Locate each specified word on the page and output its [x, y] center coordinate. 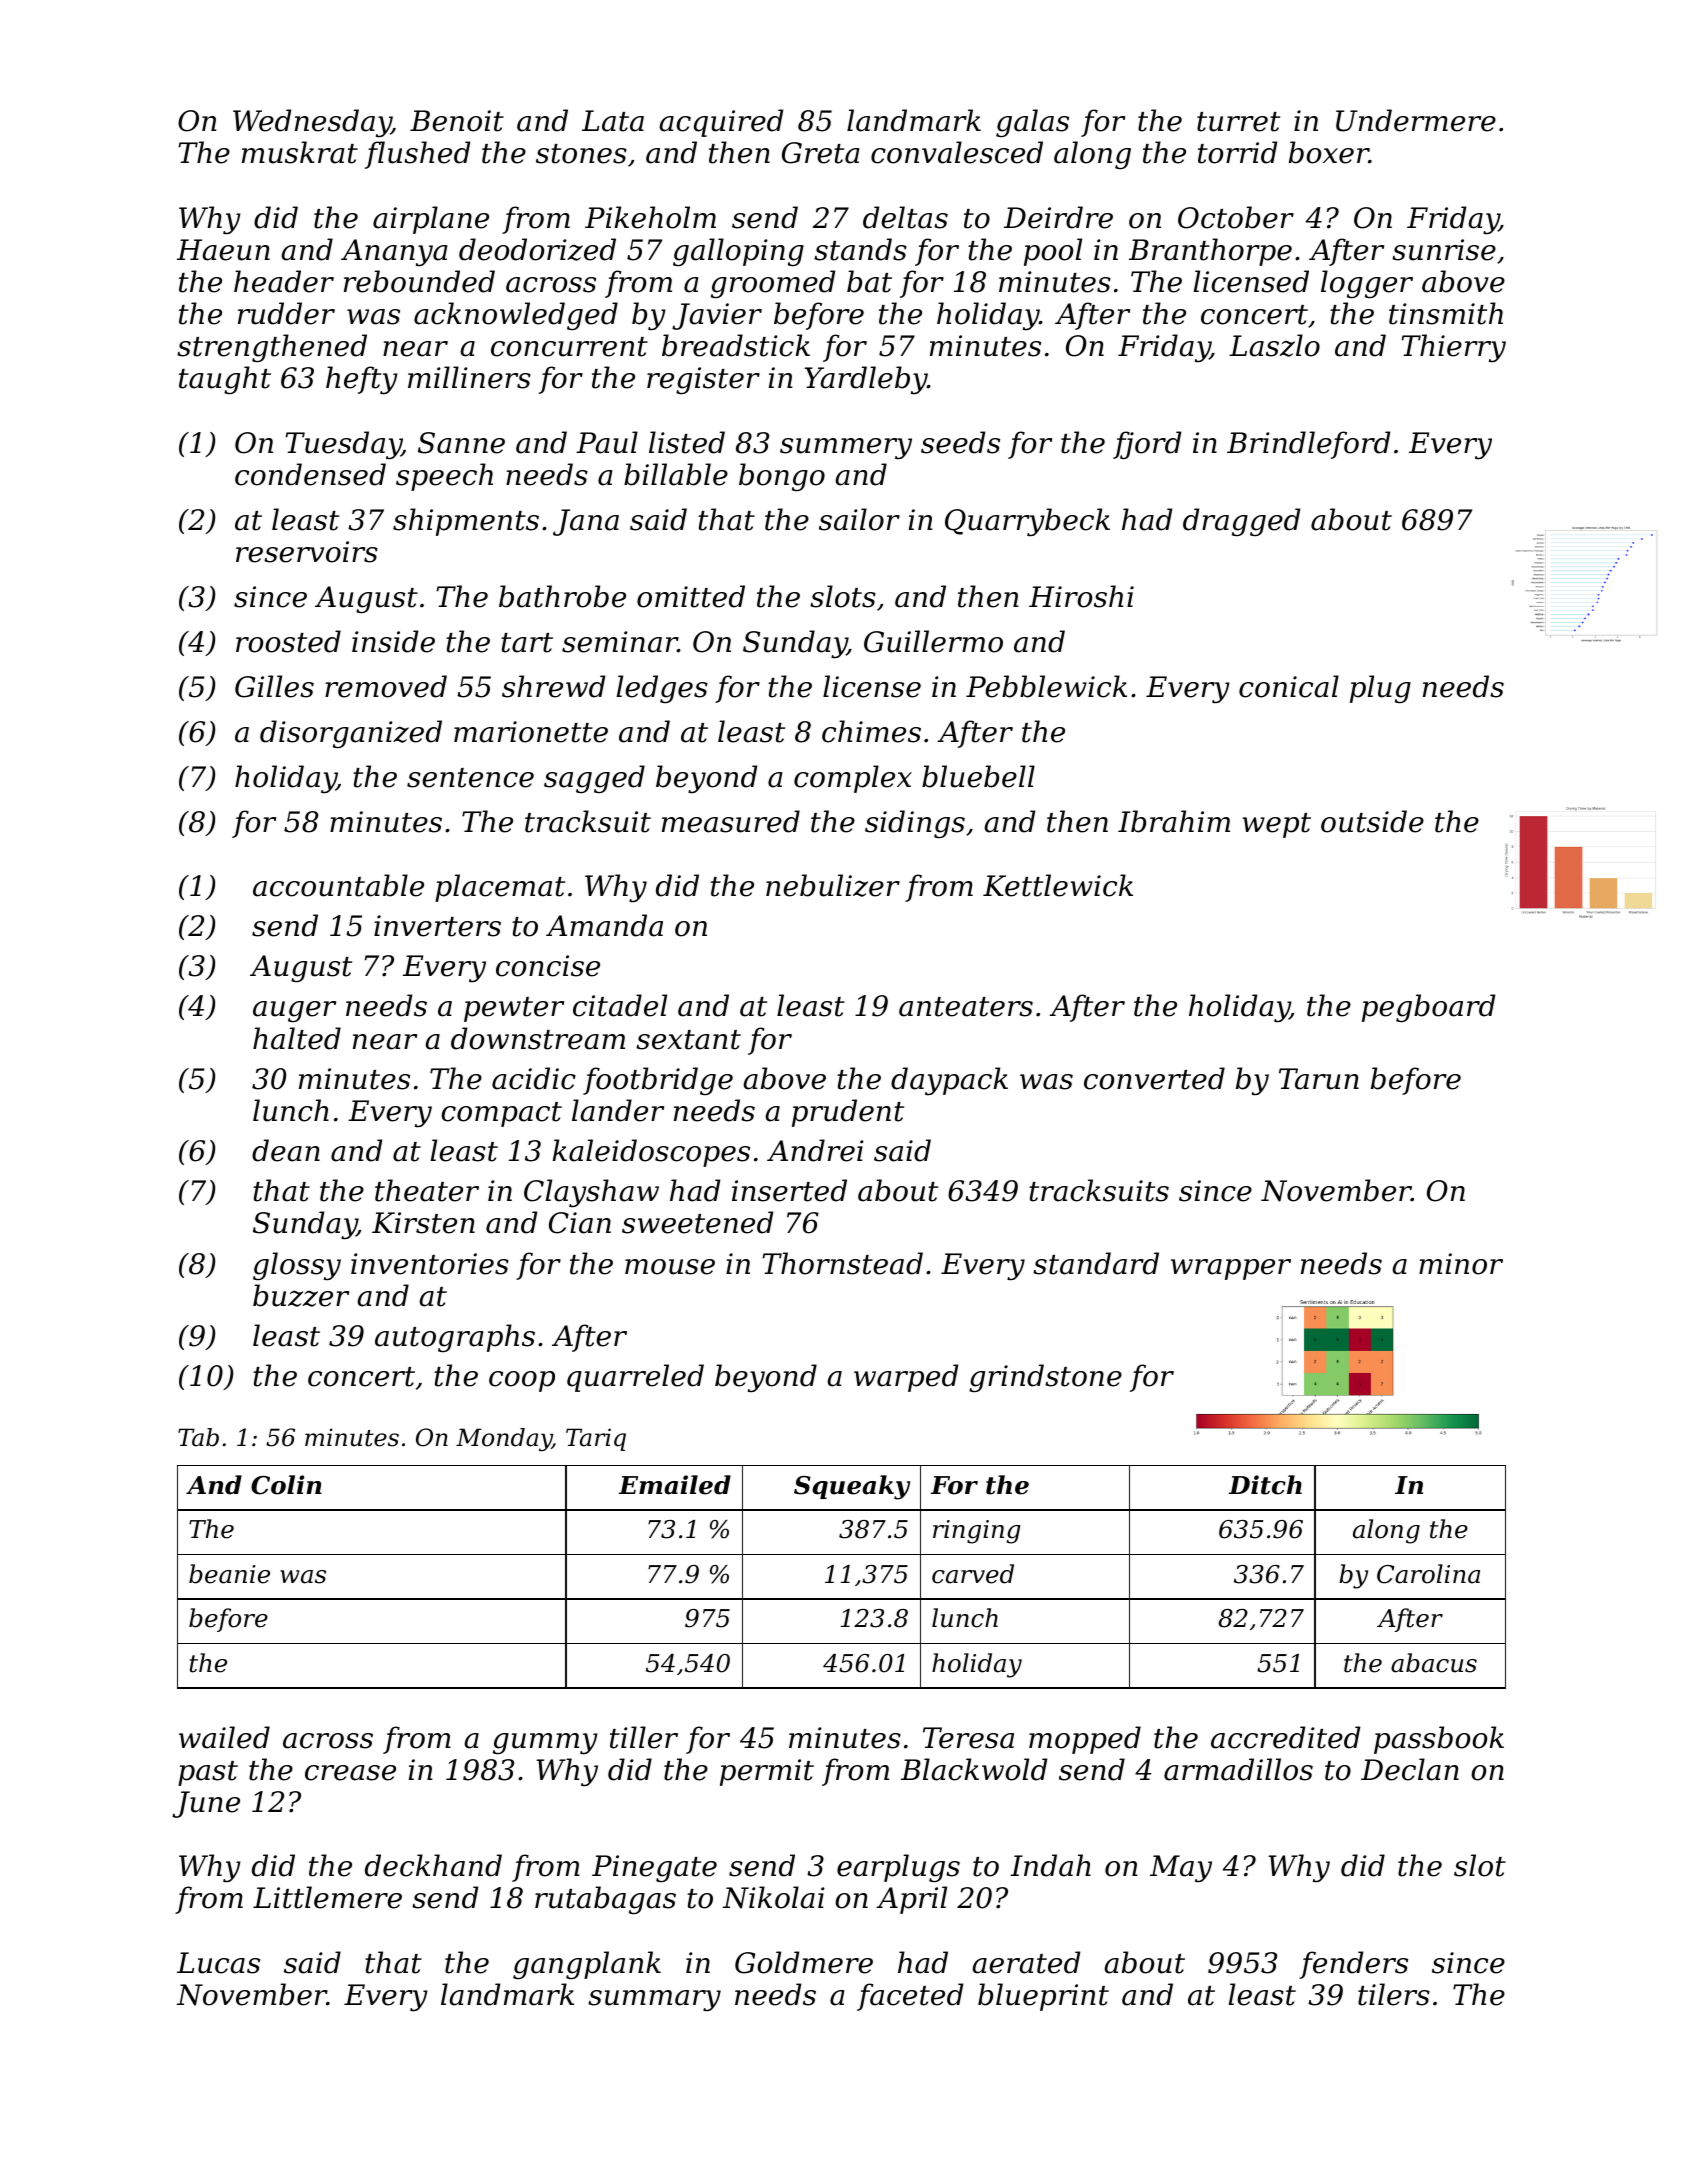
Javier [717, 316]
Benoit [457, 121]
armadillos [1238, 1769]
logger [1367, 284]
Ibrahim [1174, 821]
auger [294, 1011]
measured [731, 821]
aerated [1026, 1962]
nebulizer [833, 885]
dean [286, 1150]
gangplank [587, 1965]
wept [1276, 825]
